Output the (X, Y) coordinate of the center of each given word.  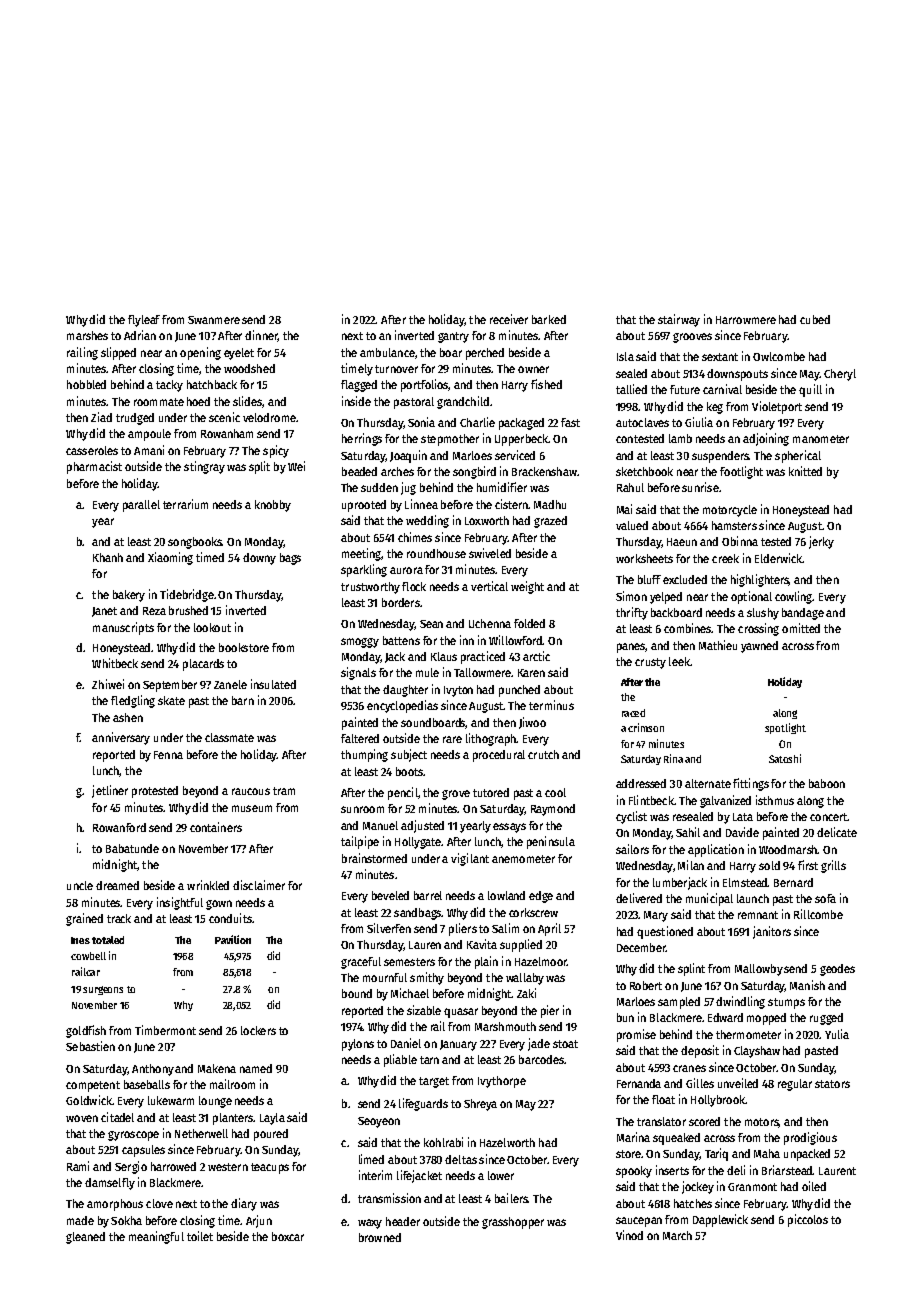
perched (485, 354)
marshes (87, 335)
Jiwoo (532, 723)
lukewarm (171, 1100)
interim (375, 1175)
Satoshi (785, 758)
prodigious (810, 1138)
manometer (821, 439)
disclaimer (259, 885)
